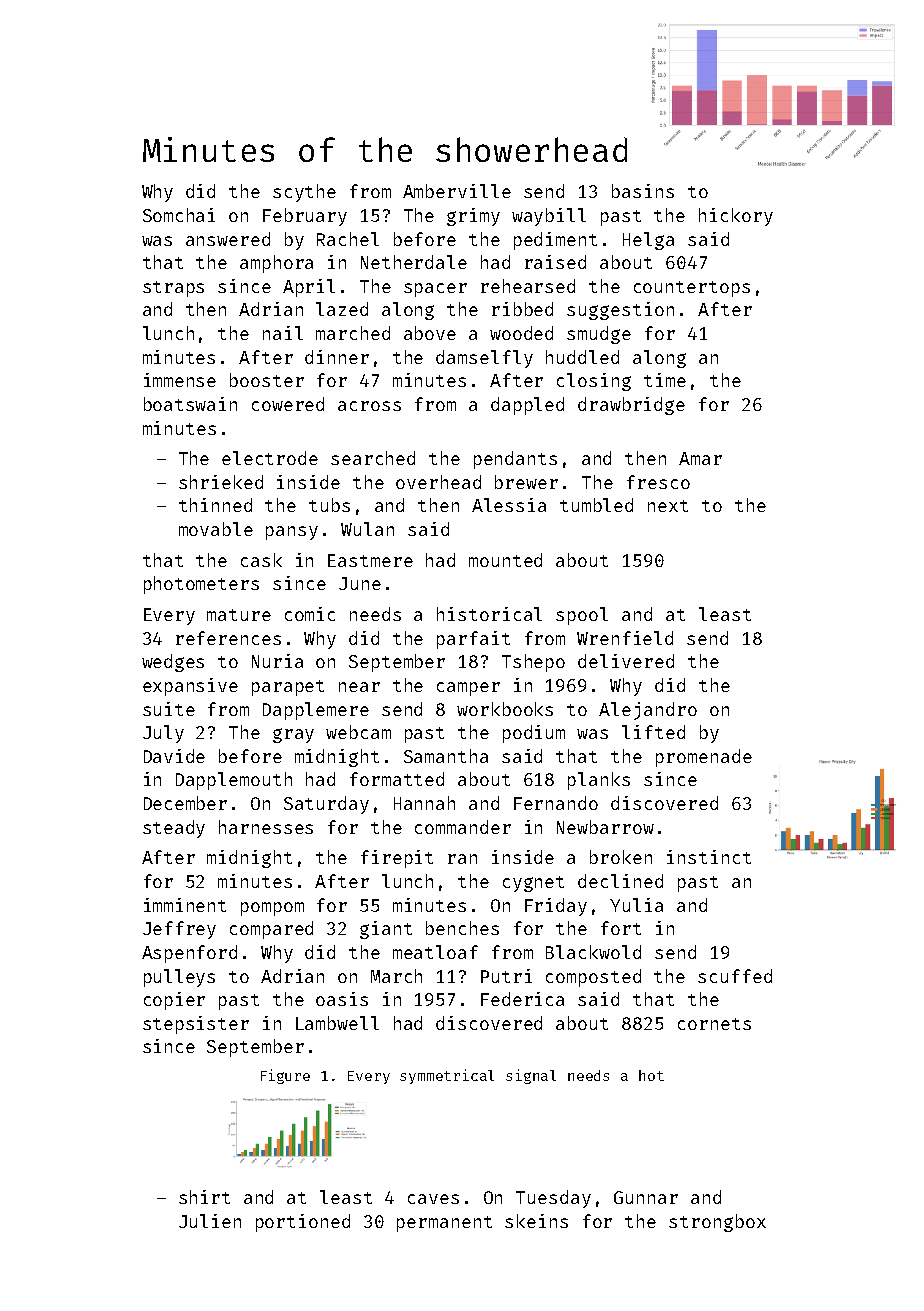 The width and height of the screenshot is (924, 1311). What do you see at coordinates (717, 1223) in the screenshot?
I see `strongbox` at bounding box center [717, 1223].
